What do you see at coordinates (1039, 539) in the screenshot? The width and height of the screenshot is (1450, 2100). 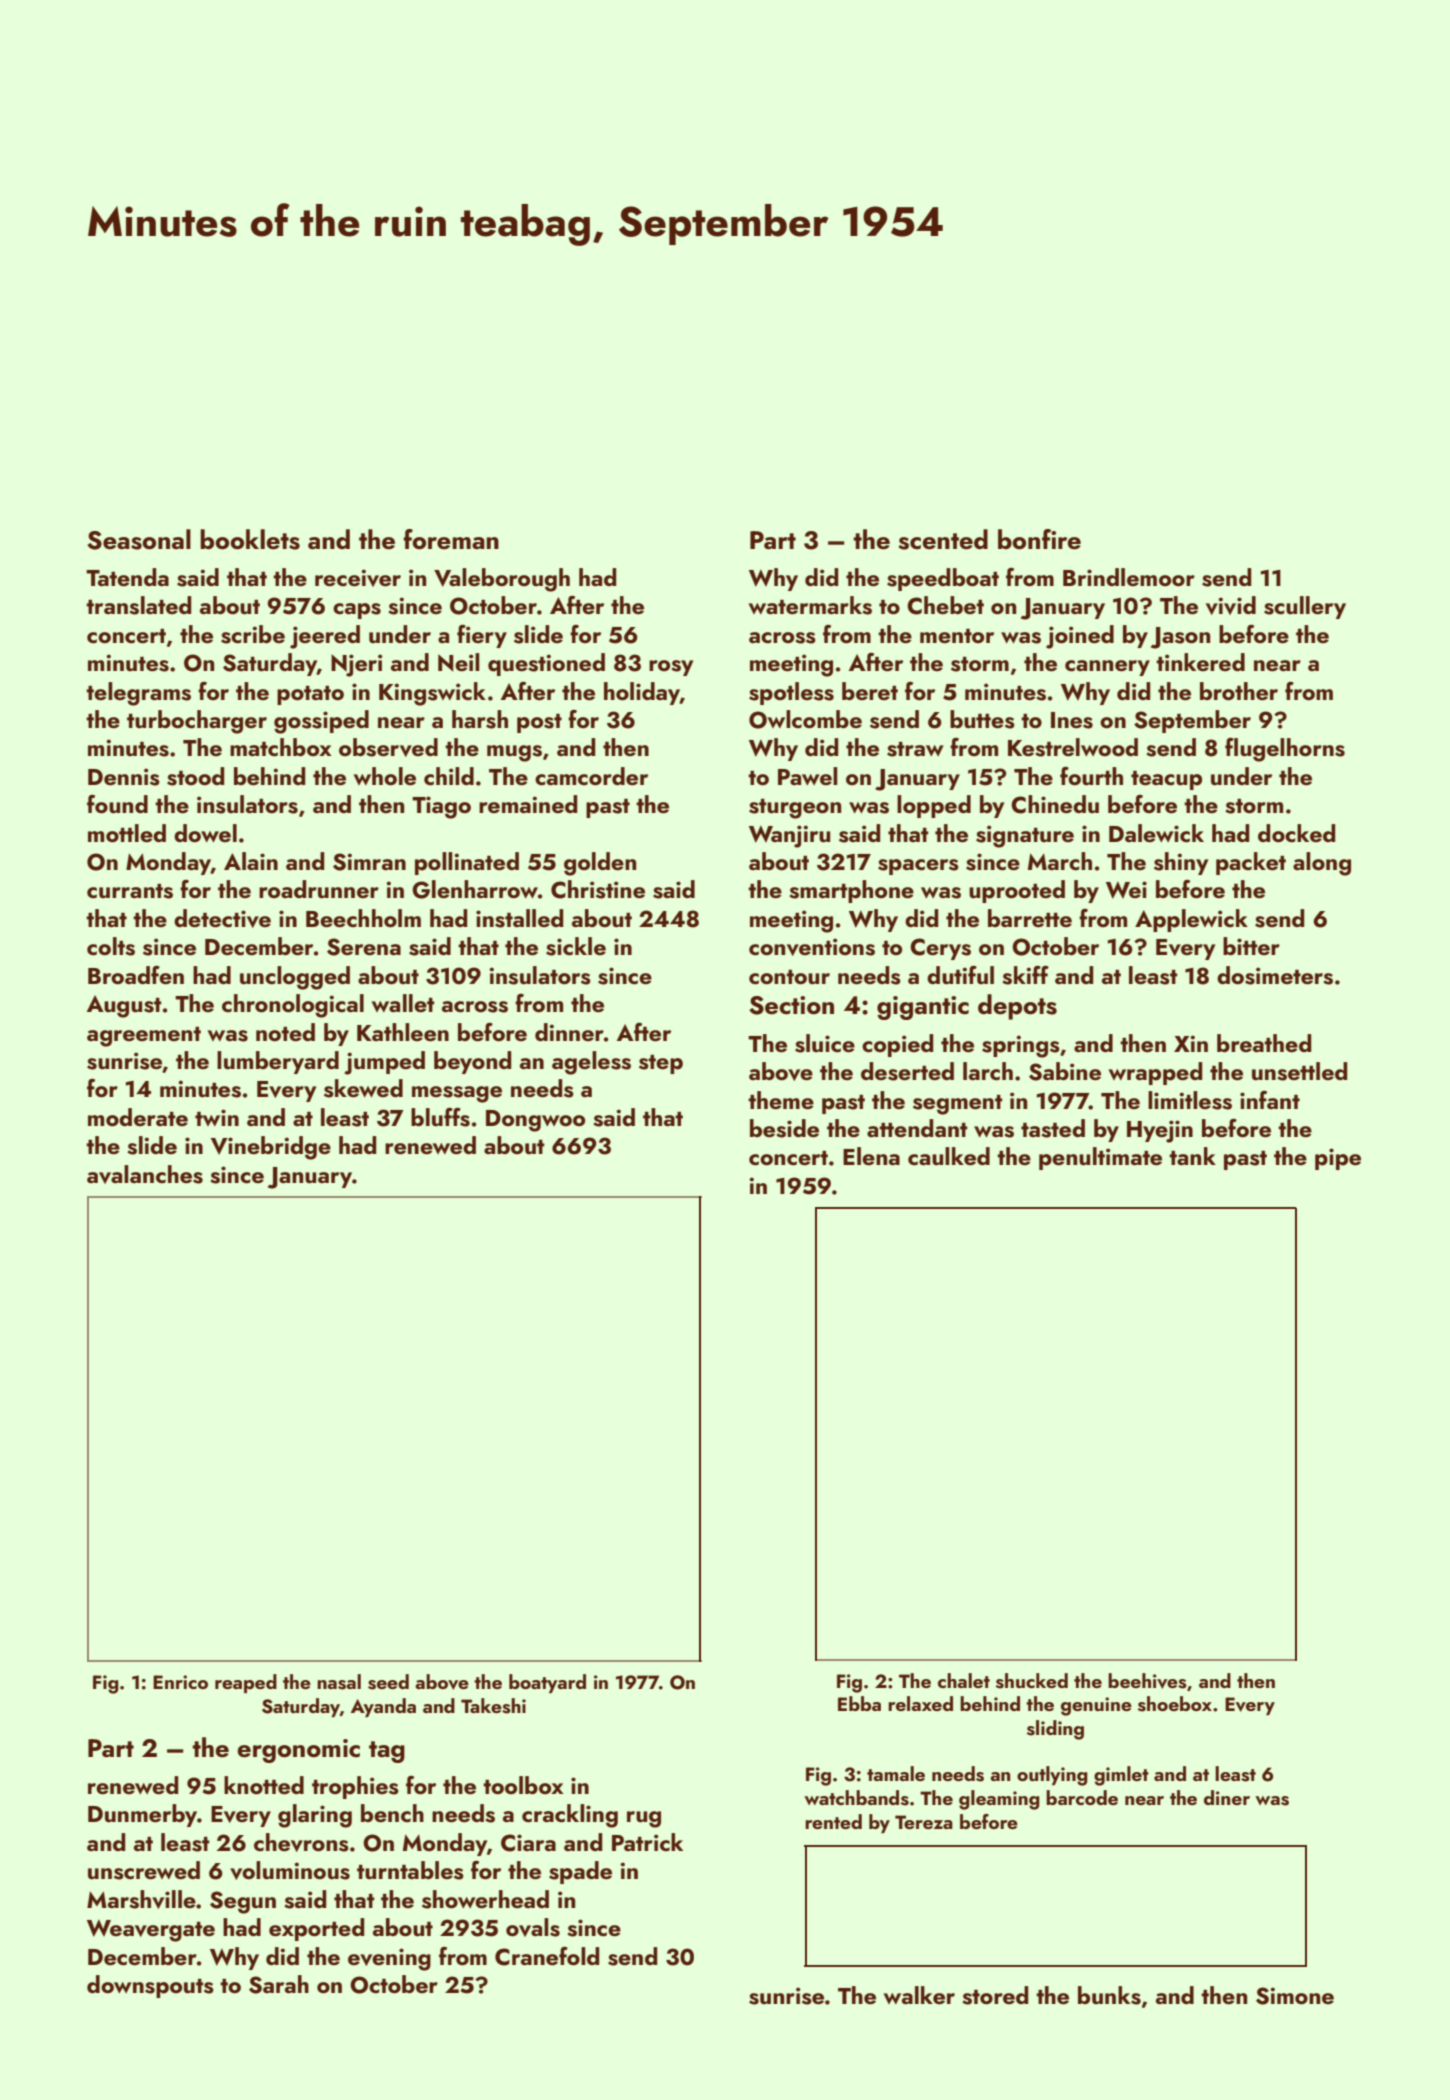 I see `bonfire` at bounding box center [1039, 539].
